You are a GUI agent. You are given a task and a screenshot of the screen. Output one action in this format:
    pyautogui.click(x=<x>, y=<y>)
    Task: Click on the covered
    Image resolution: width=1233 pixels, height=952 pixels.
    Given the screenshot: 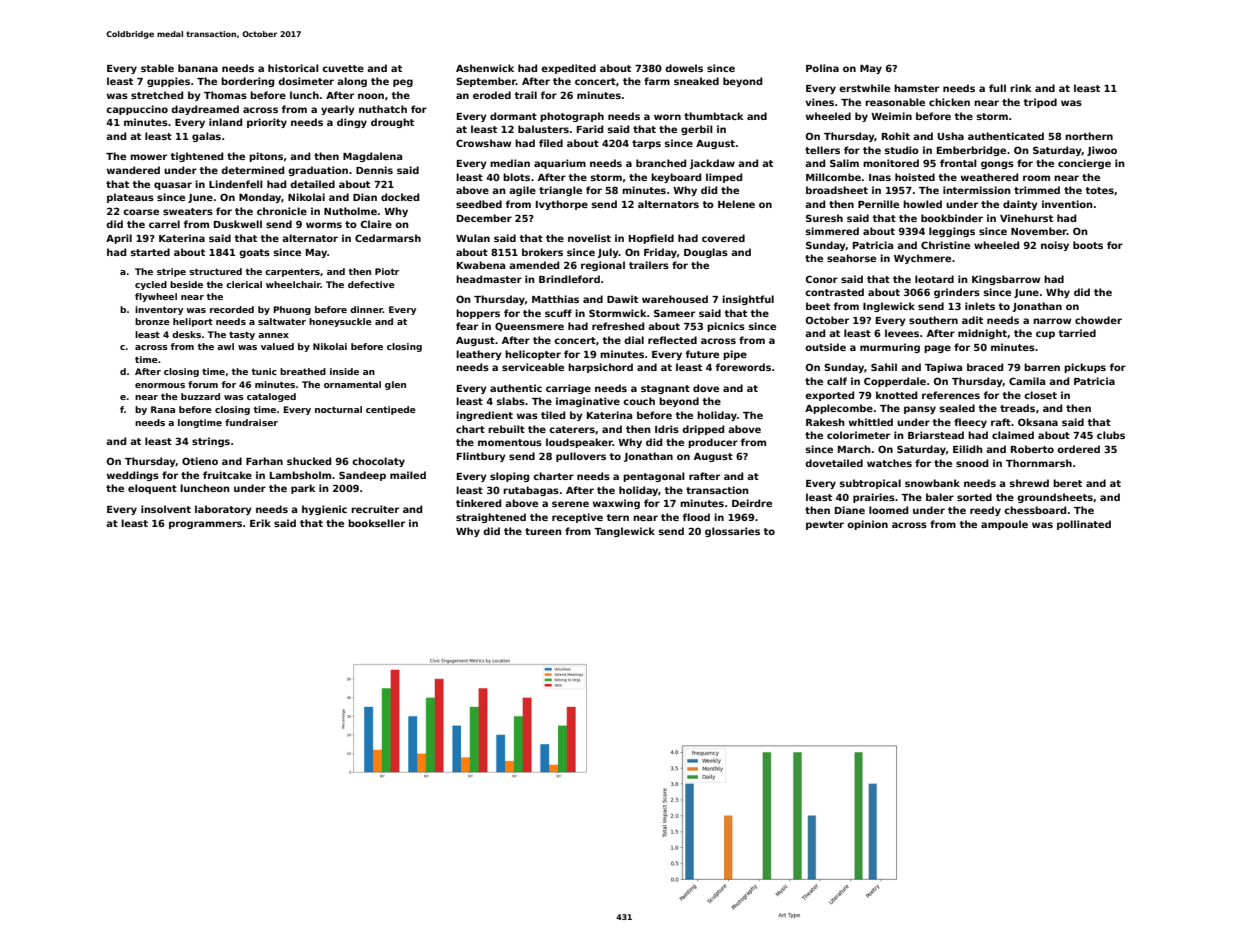 What is the action you would take?
    pyautogui.click(x=723, y=238)
